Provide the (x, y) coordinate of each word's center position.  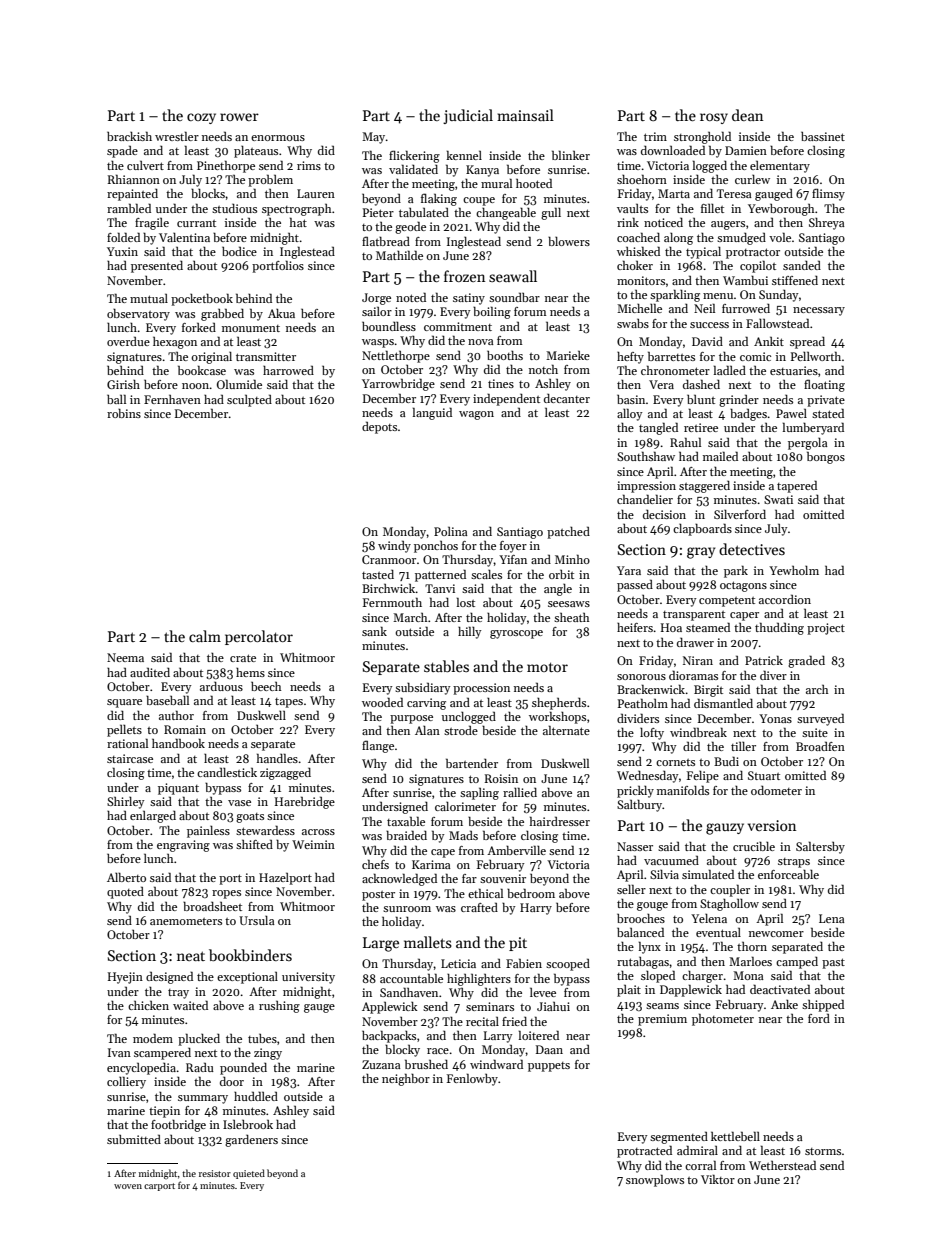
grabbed (222, 314)
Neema (125, 657)
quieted (249, 1174)
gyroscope (516, 634)
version (771, 825)
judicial (468, 116)
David (707, 341)
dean (747, 115)
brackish (129, 136)
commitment (458, 326)
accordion (785, 599)
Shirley (126, 802)
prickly (635, 791)
